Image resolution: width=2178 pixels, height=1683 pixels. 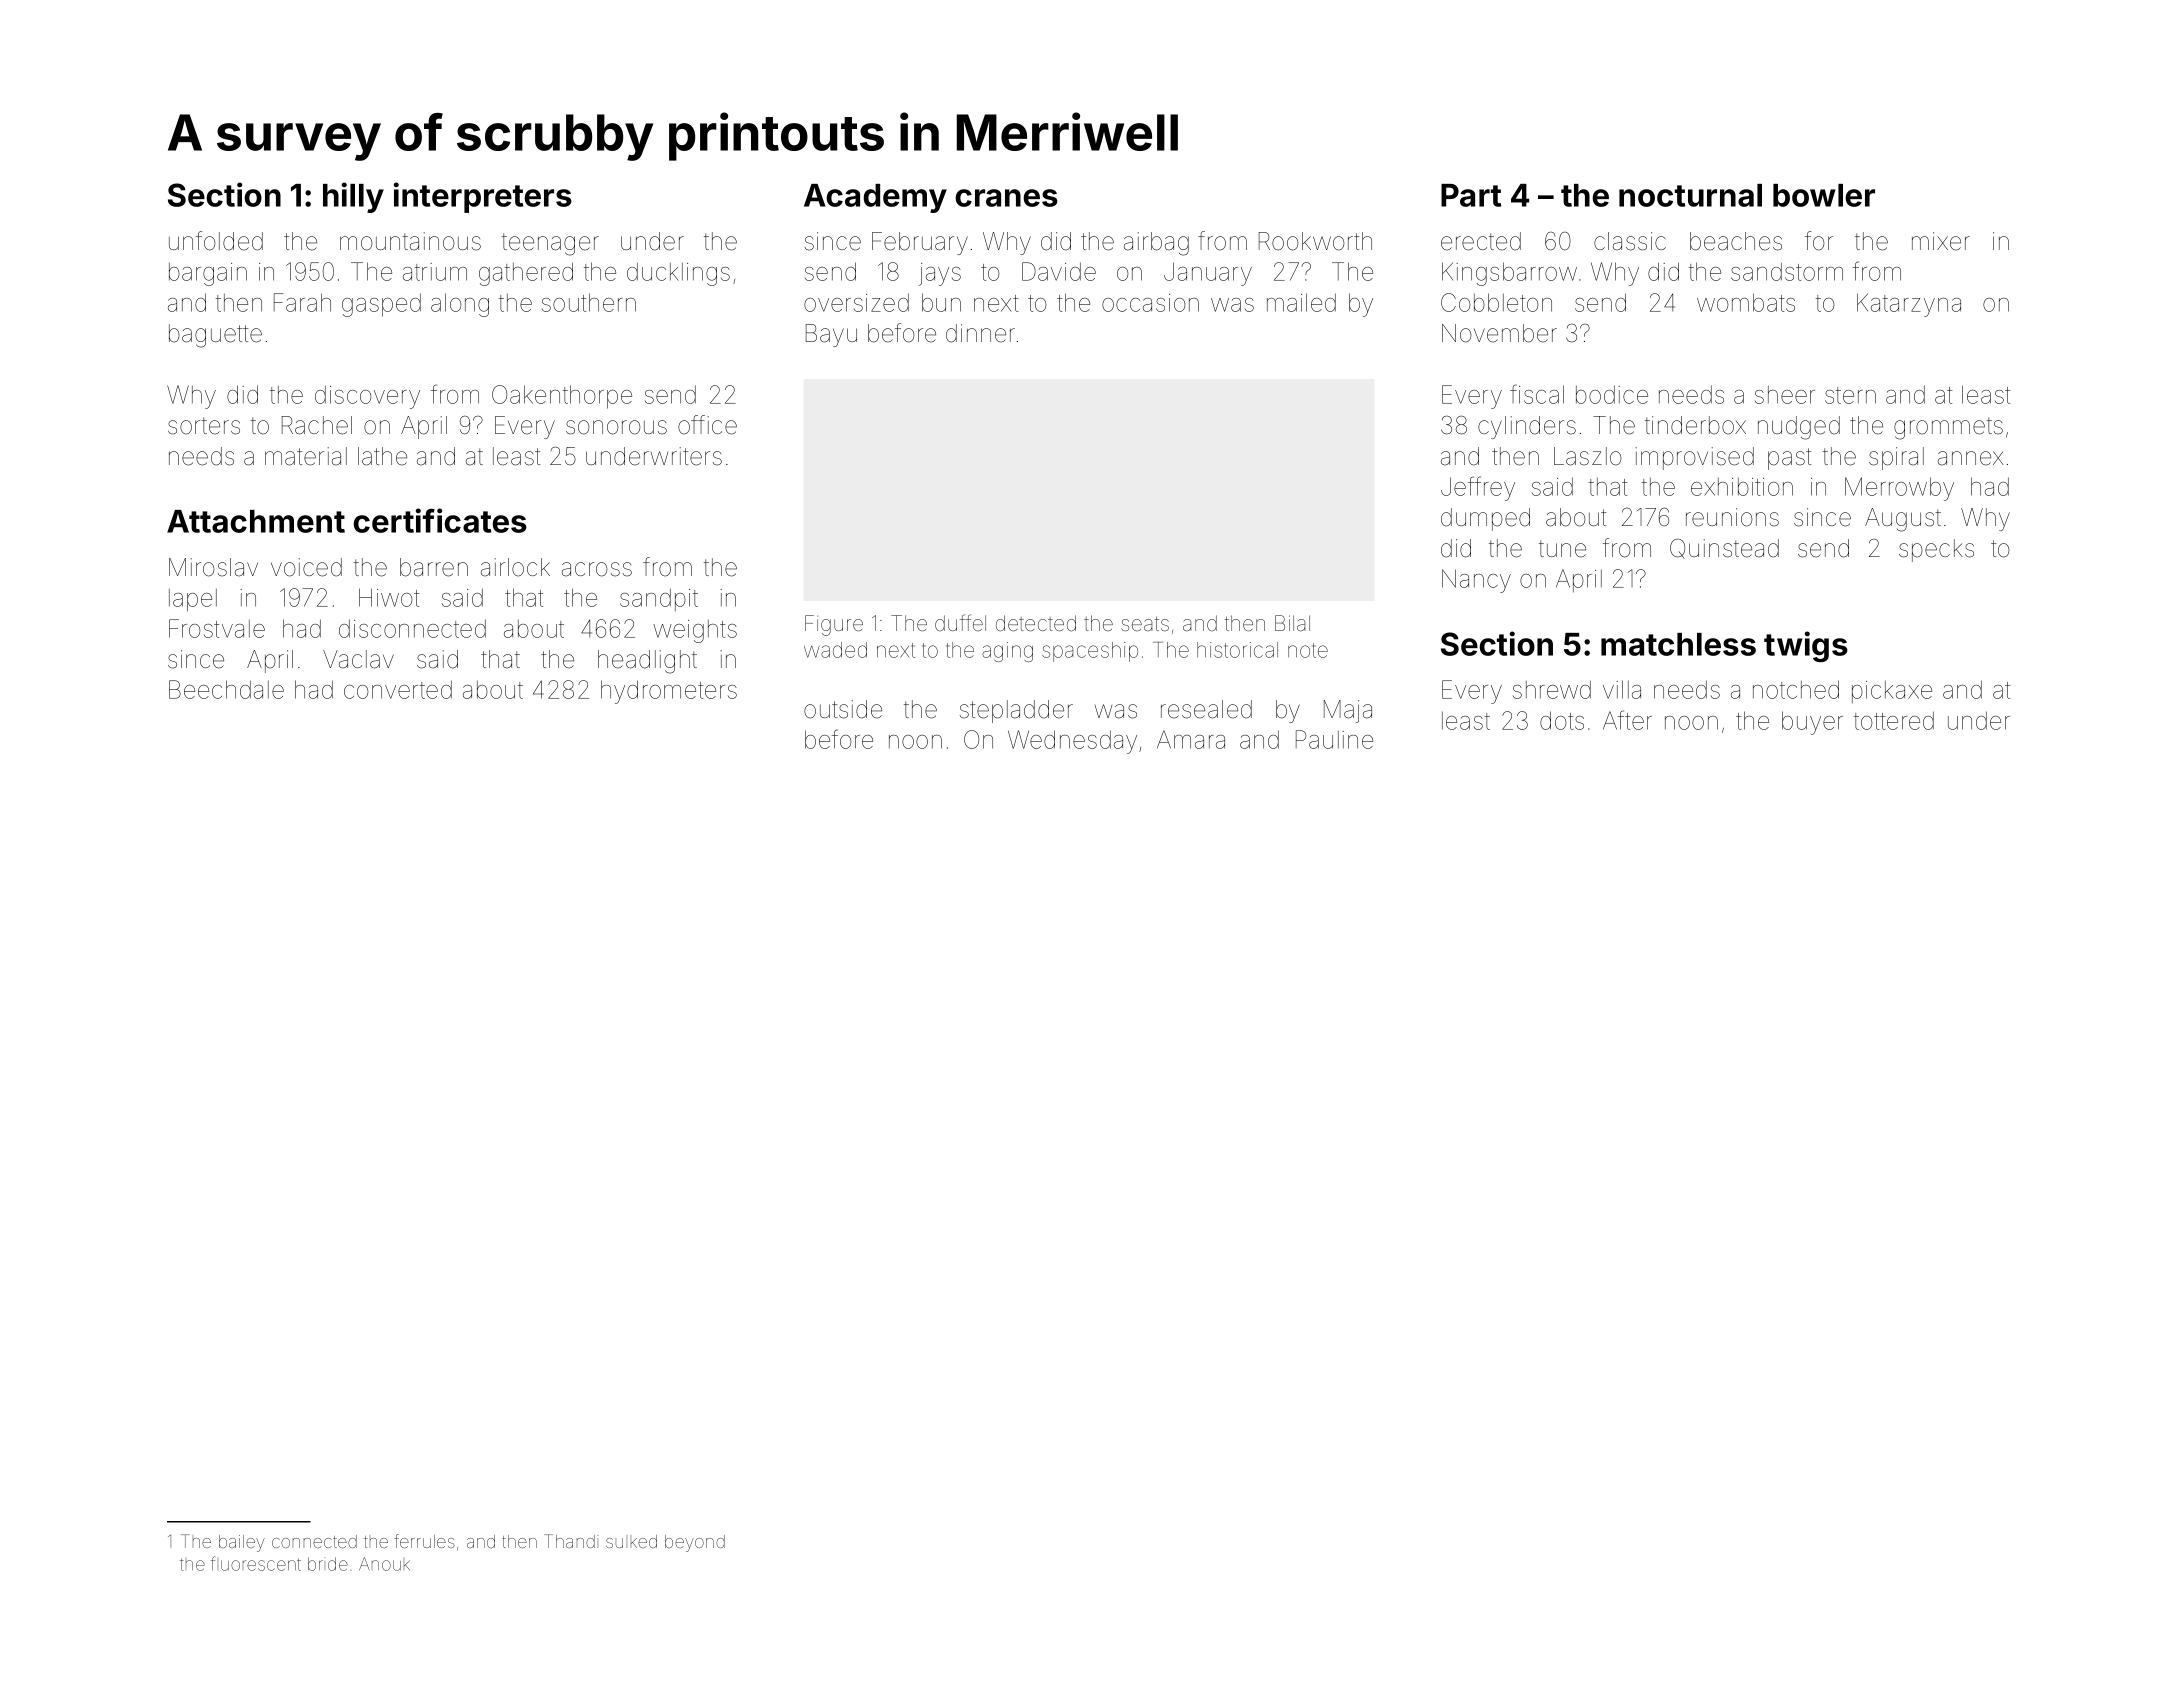 I want to click on converted, so click(x=398, y=690).
